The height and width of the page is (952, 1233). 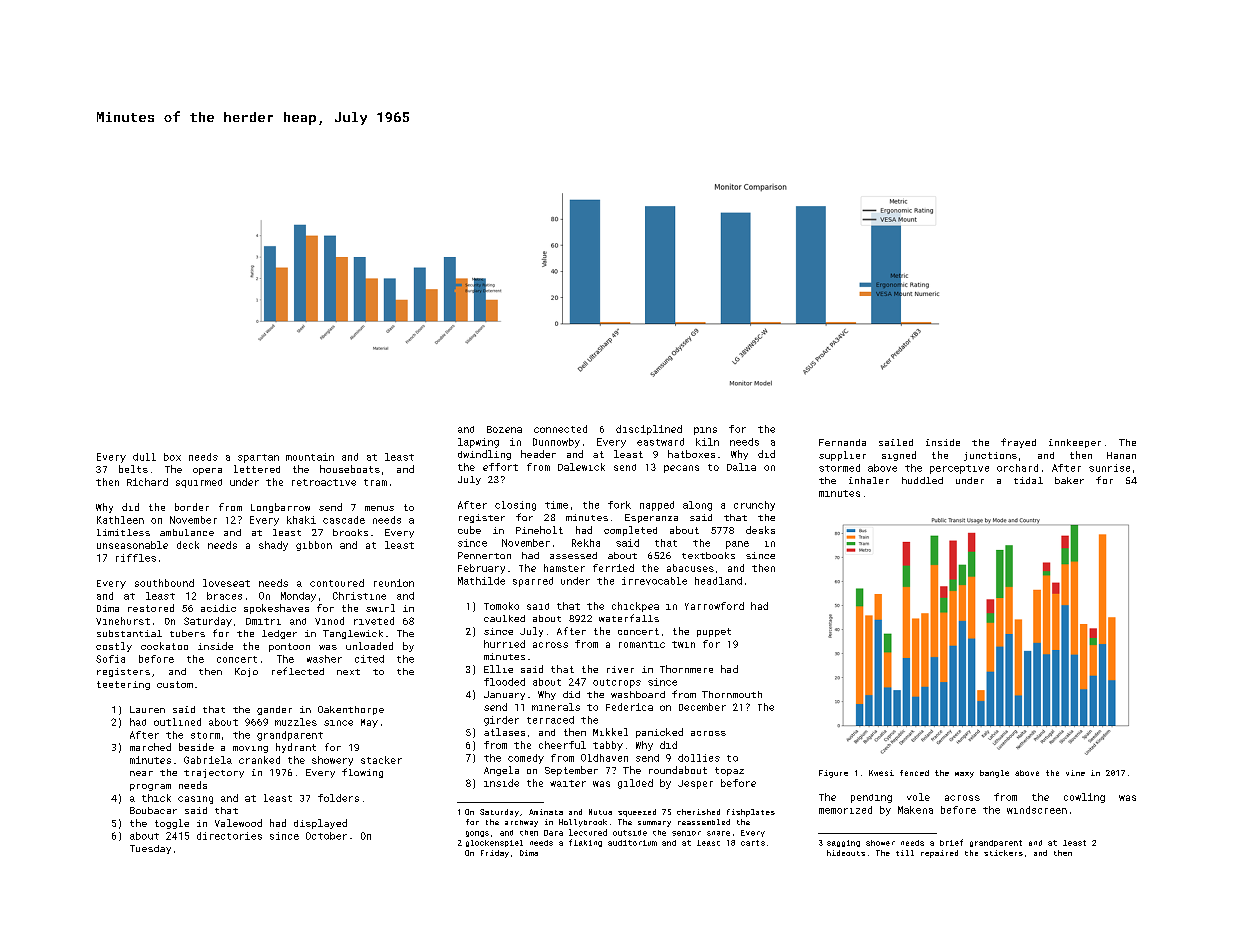 What do you see at coordinates (951, 842) in the page?
I see `brief` at bounding box center [951, 842].
